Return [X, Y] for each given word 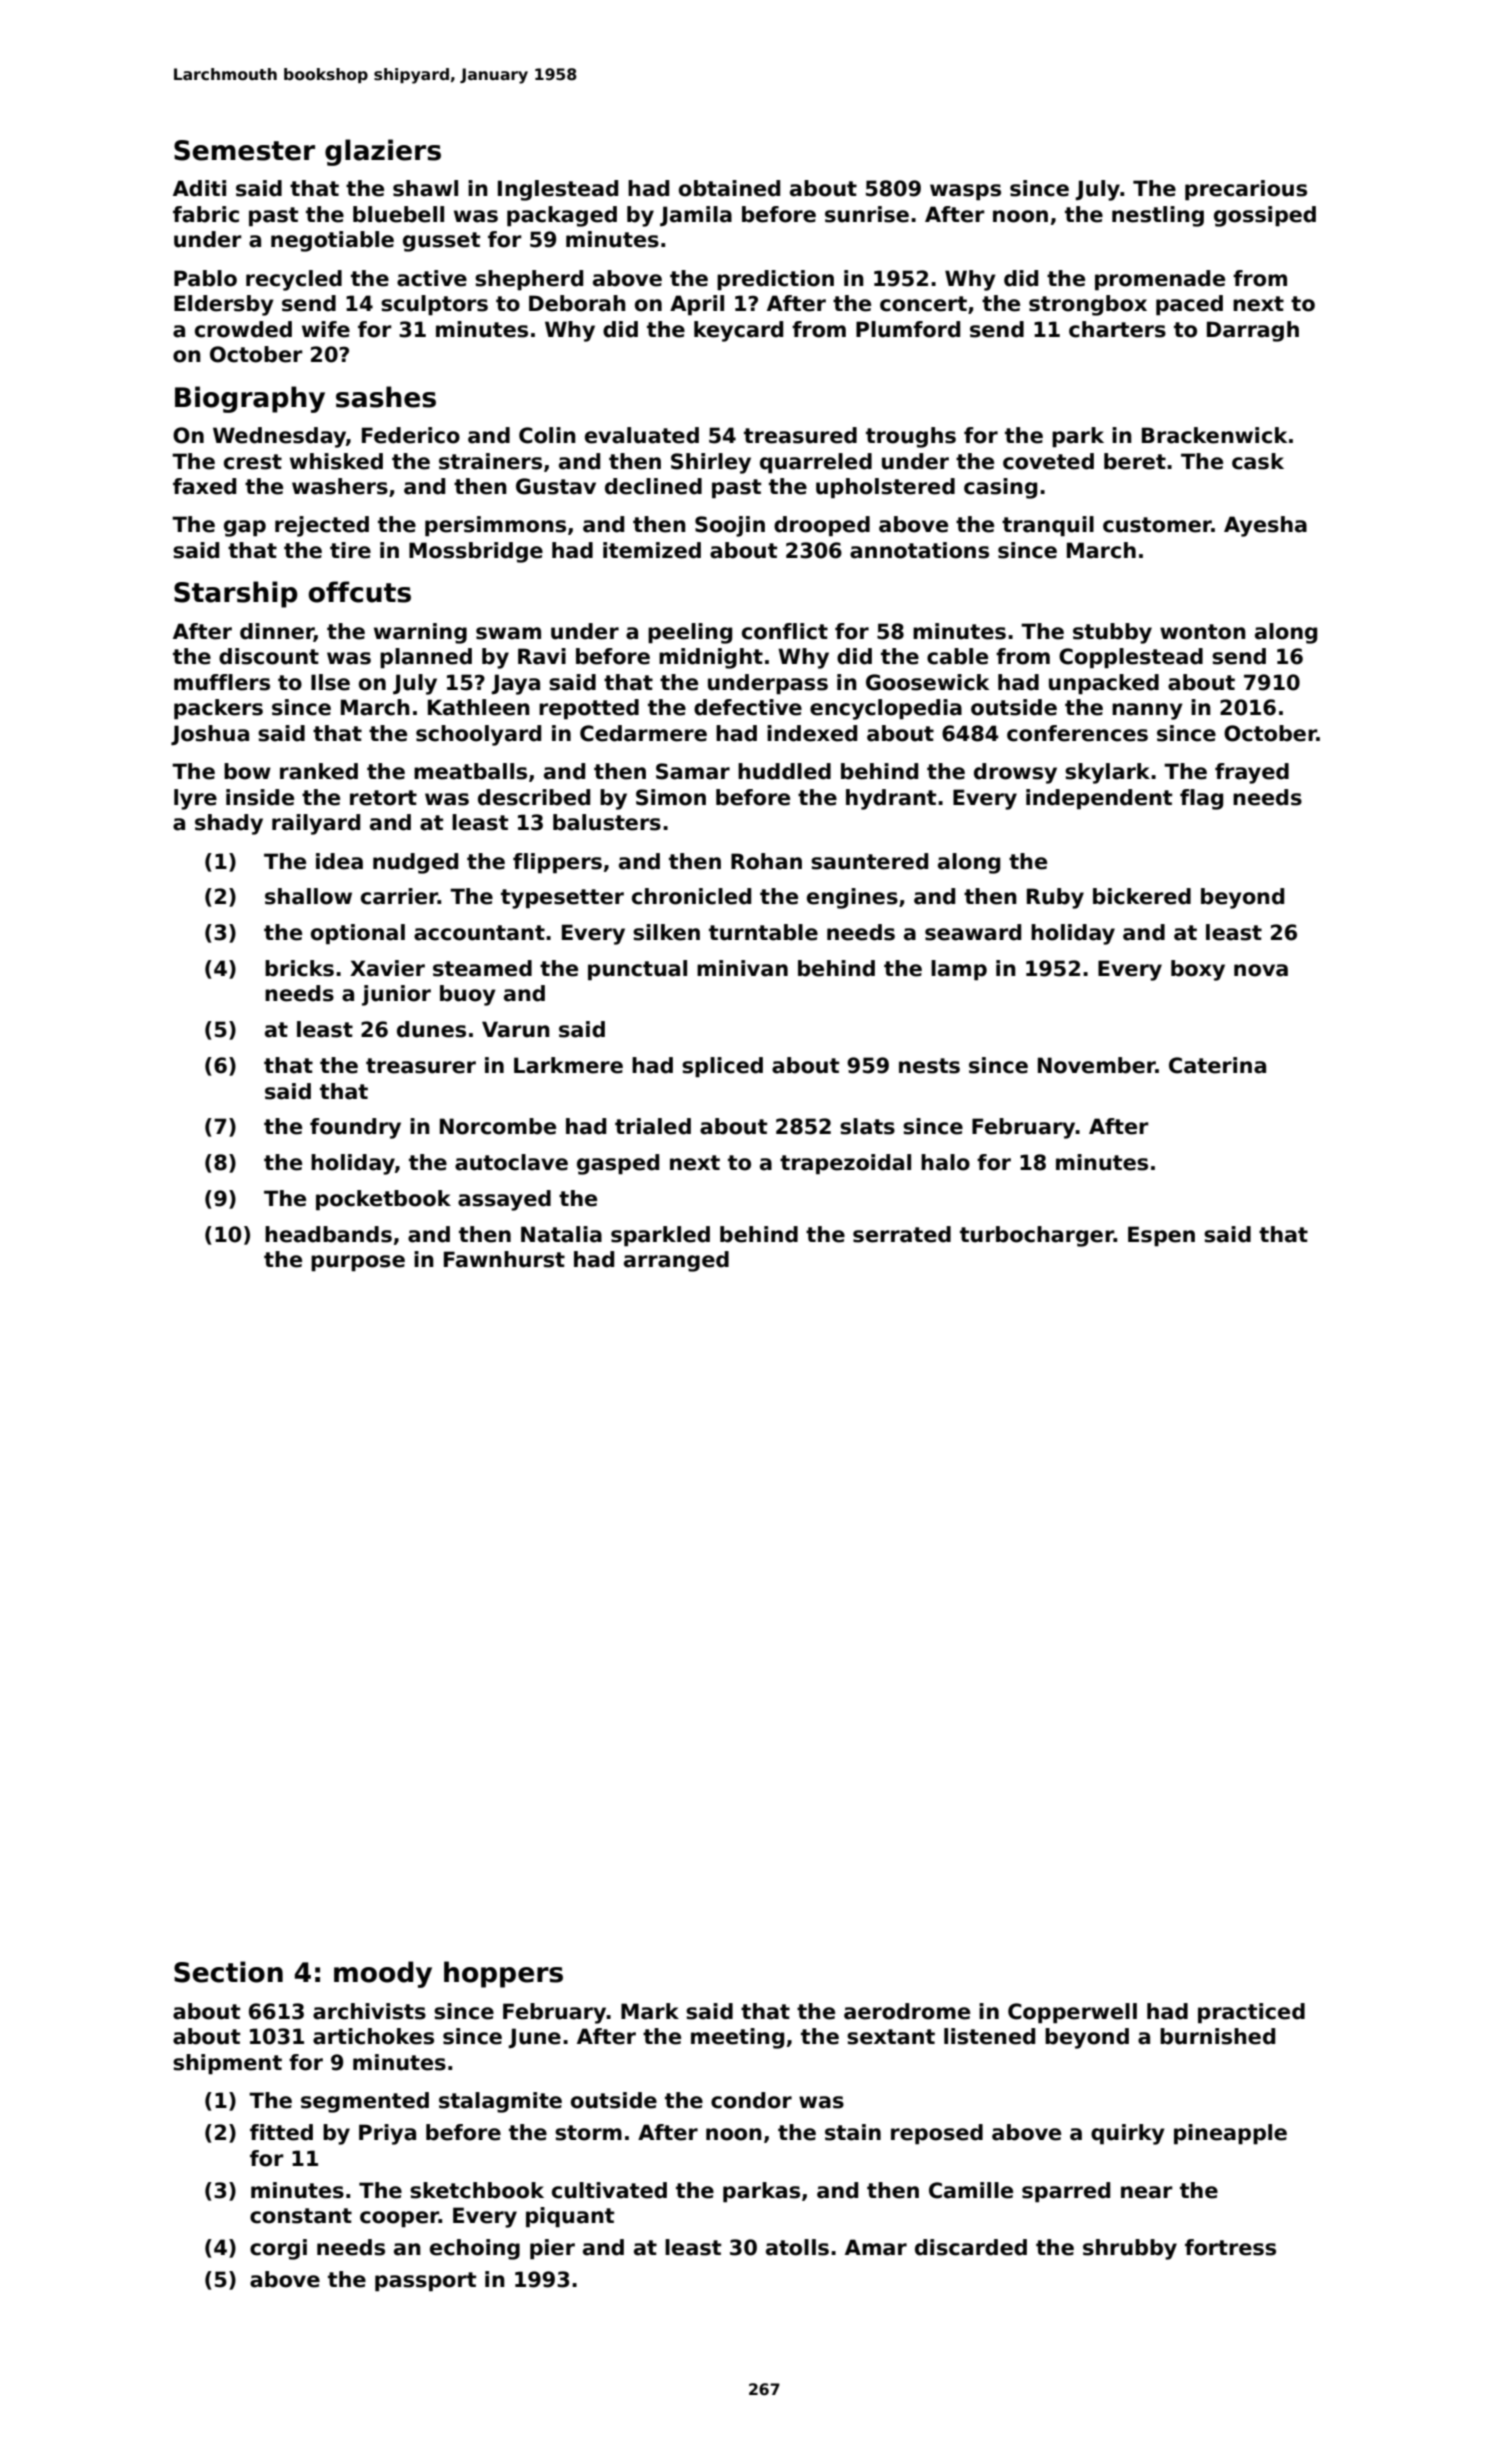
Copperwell [1072, 2013]
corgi [278, 2249]
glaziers [383, 152]
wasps [965, 192]
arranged [676, 1261]
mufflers [222, 682]
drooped [822, 526]
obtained [729, 188]
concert [923, 304]
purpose [358, 1263]
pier [552, 2249]
